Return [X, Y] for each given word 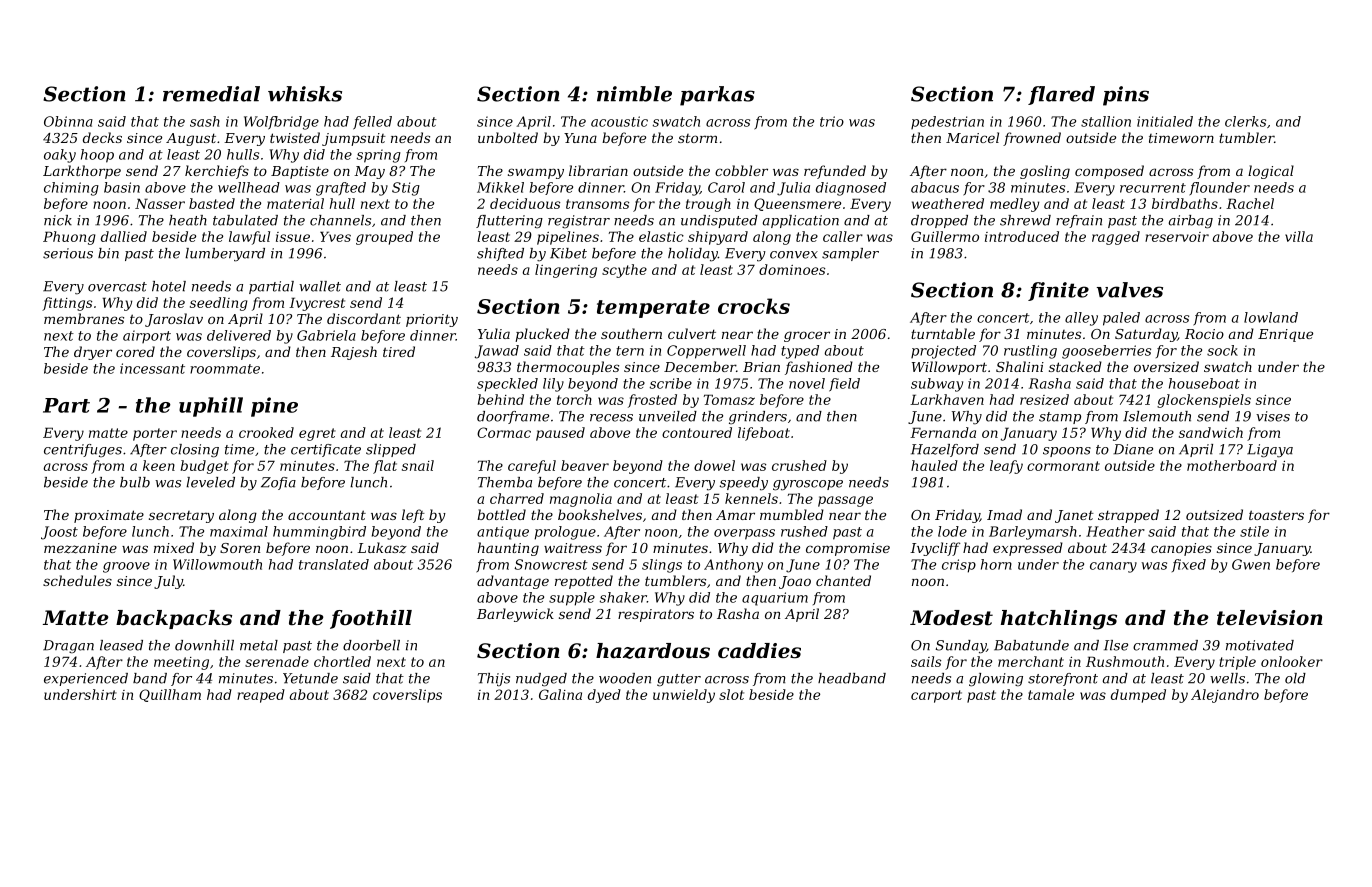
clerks [1245, 121]
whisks [305, 94]
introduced [1022, 236]
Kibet [568, 253]
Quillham [170, 695]
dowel [714, 465]
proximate [109, 516]
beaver [585, 465]
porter [155, 434]
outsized [1214, 514]
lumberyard [225, 255]
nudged [541, 680]
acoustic [619, 121]
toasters [1276, 515]
